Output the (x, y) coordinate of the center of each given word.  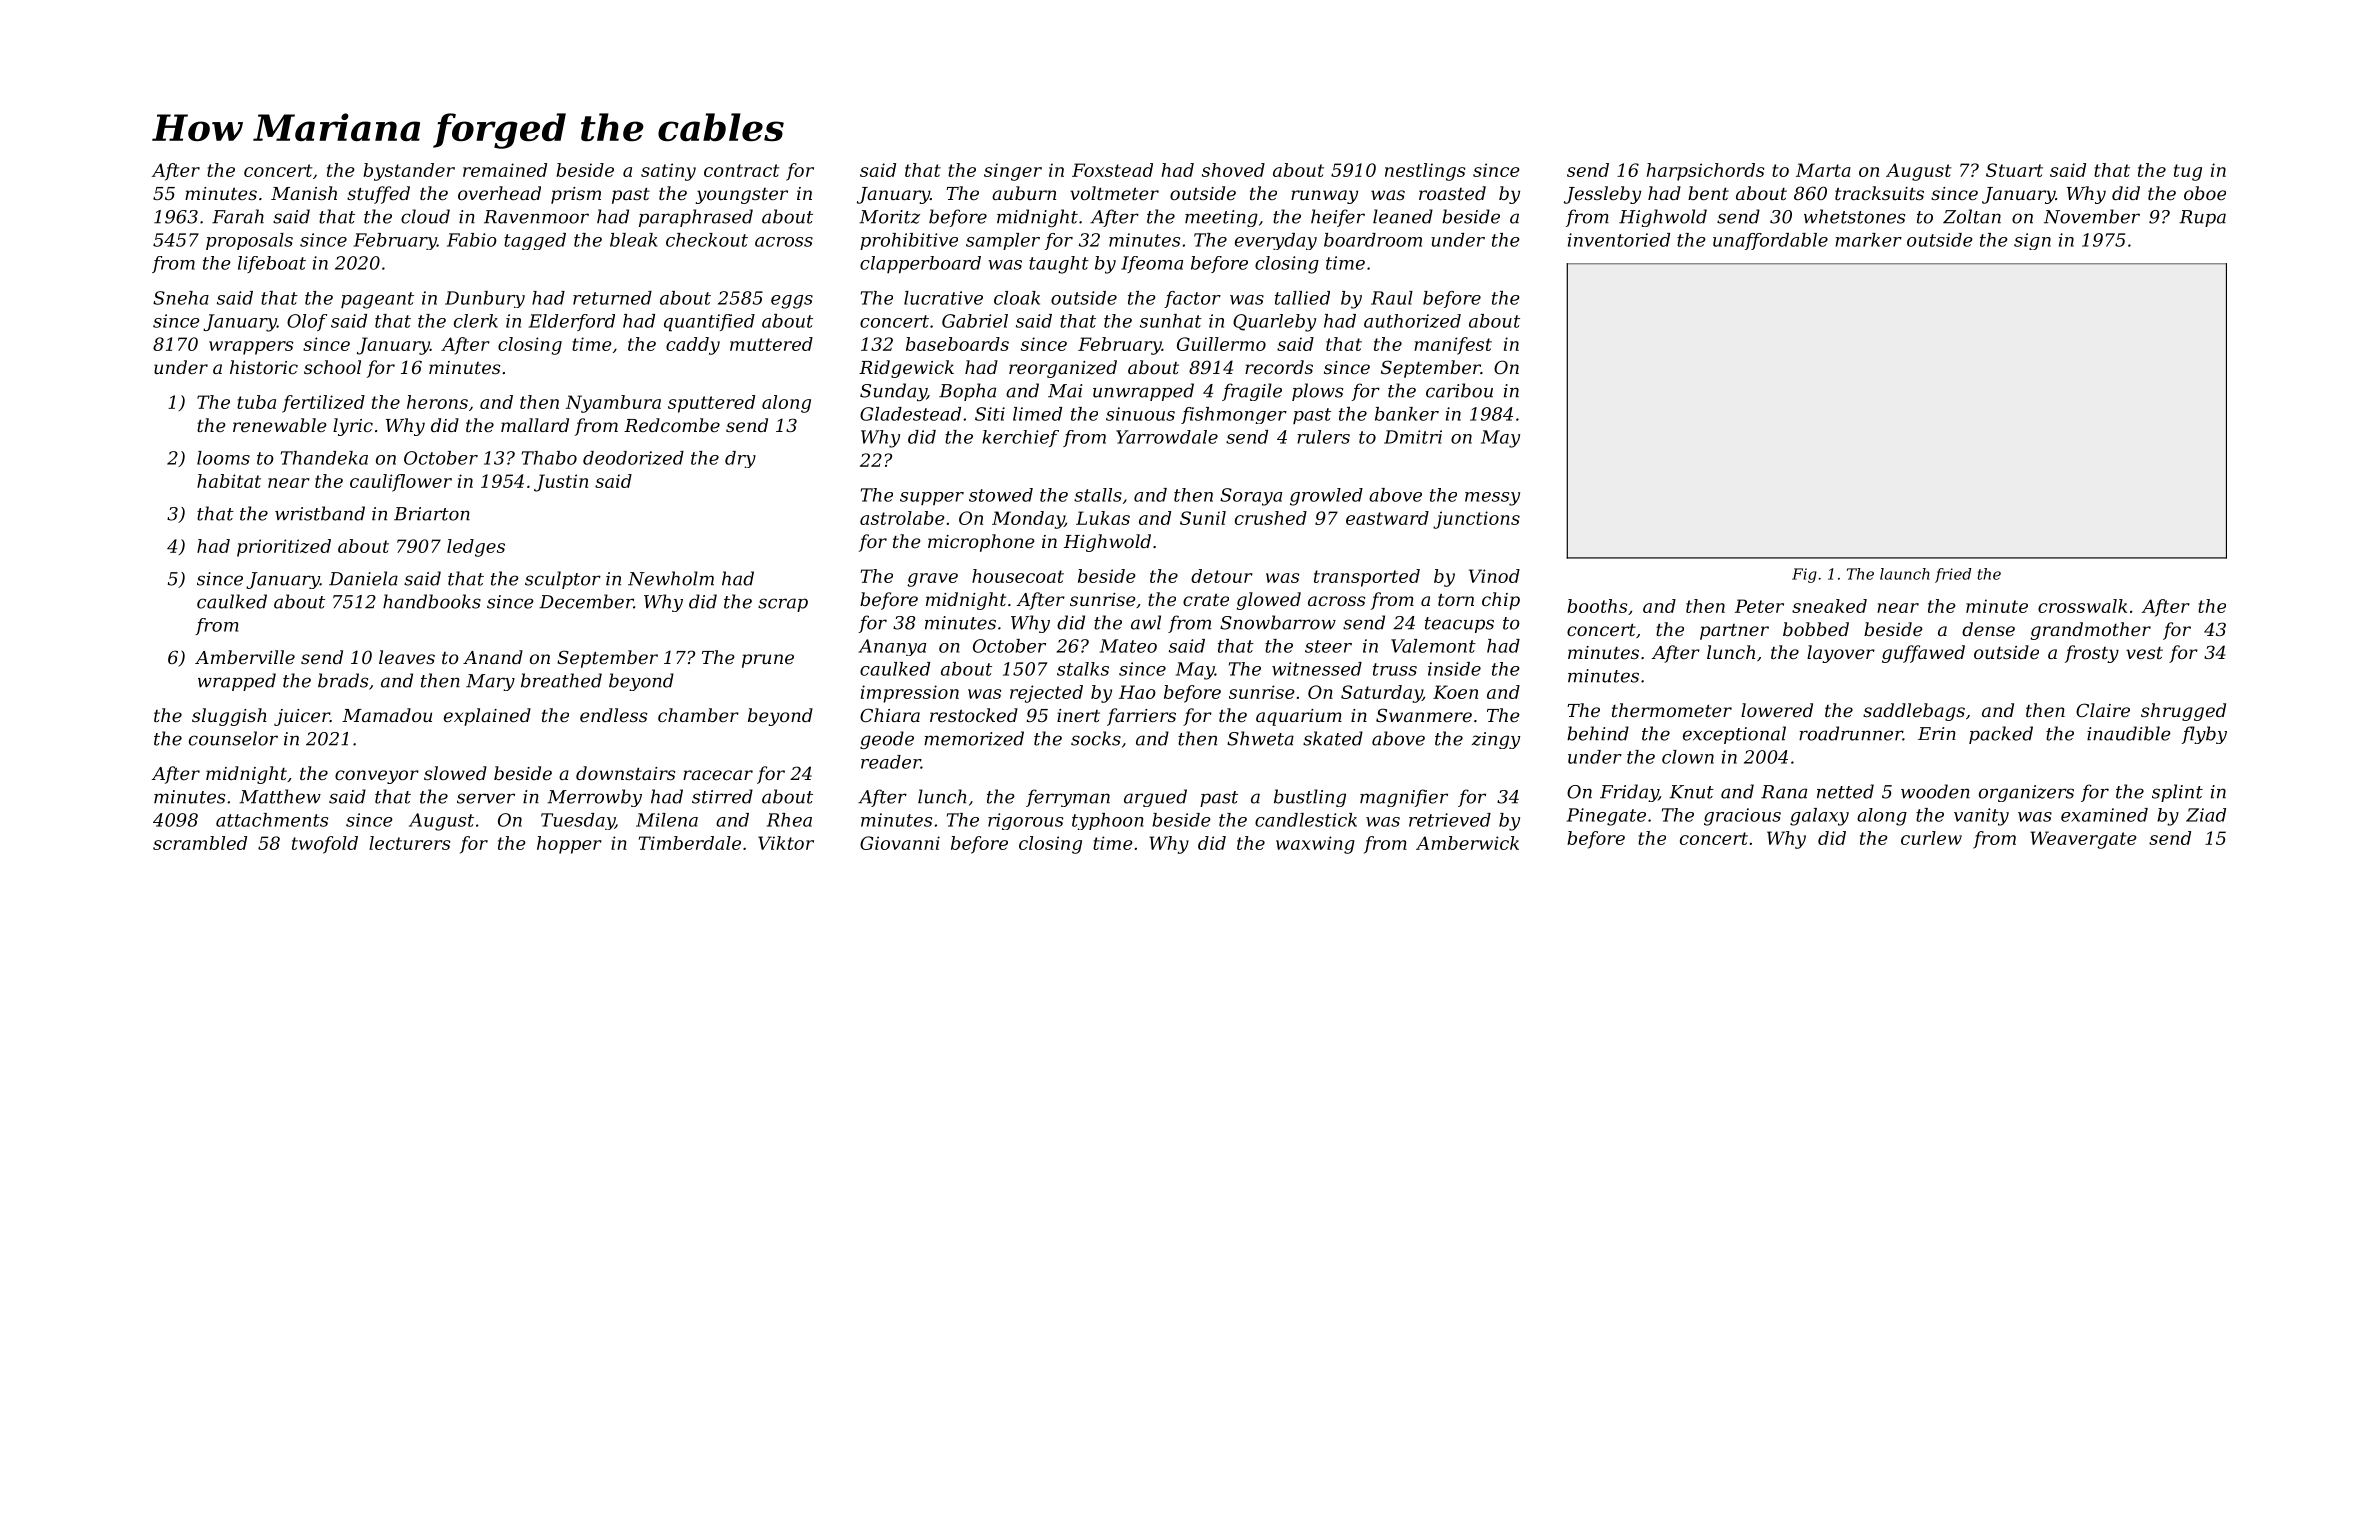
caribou (1459, 390)
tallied (1302, 298)
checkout (707, 240)
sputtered (711, 404)
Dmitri (1413, 437)
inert (1078, 715)
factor (1192, 299)
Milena (667, 820)
